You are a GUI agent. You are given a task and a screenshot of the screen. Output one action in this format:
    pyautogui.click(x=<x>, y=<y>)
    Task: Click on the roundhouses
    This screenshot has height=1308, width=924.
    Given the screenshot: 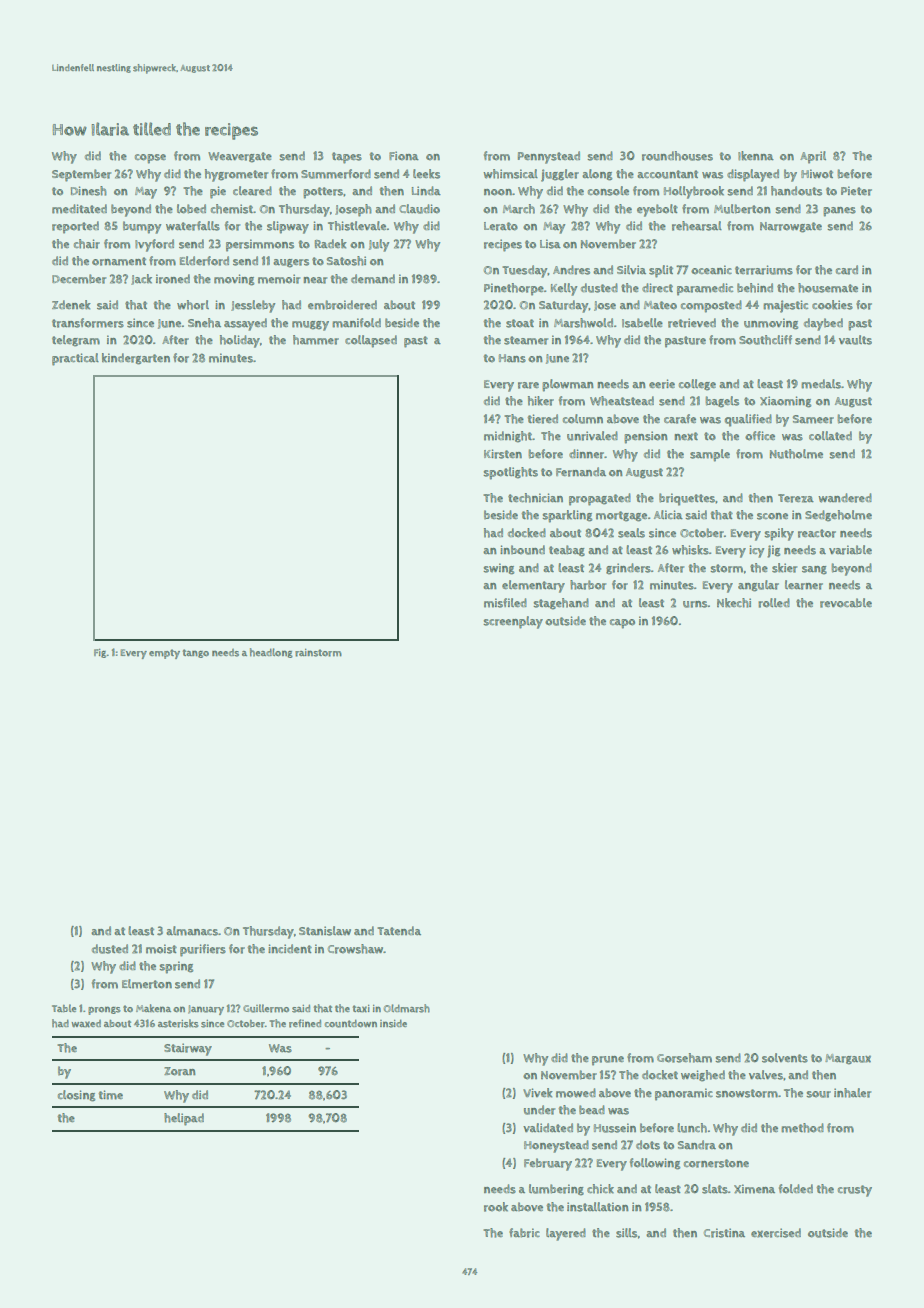 What is the action you would take?
    pyautogui.click(x=677, y=156)
